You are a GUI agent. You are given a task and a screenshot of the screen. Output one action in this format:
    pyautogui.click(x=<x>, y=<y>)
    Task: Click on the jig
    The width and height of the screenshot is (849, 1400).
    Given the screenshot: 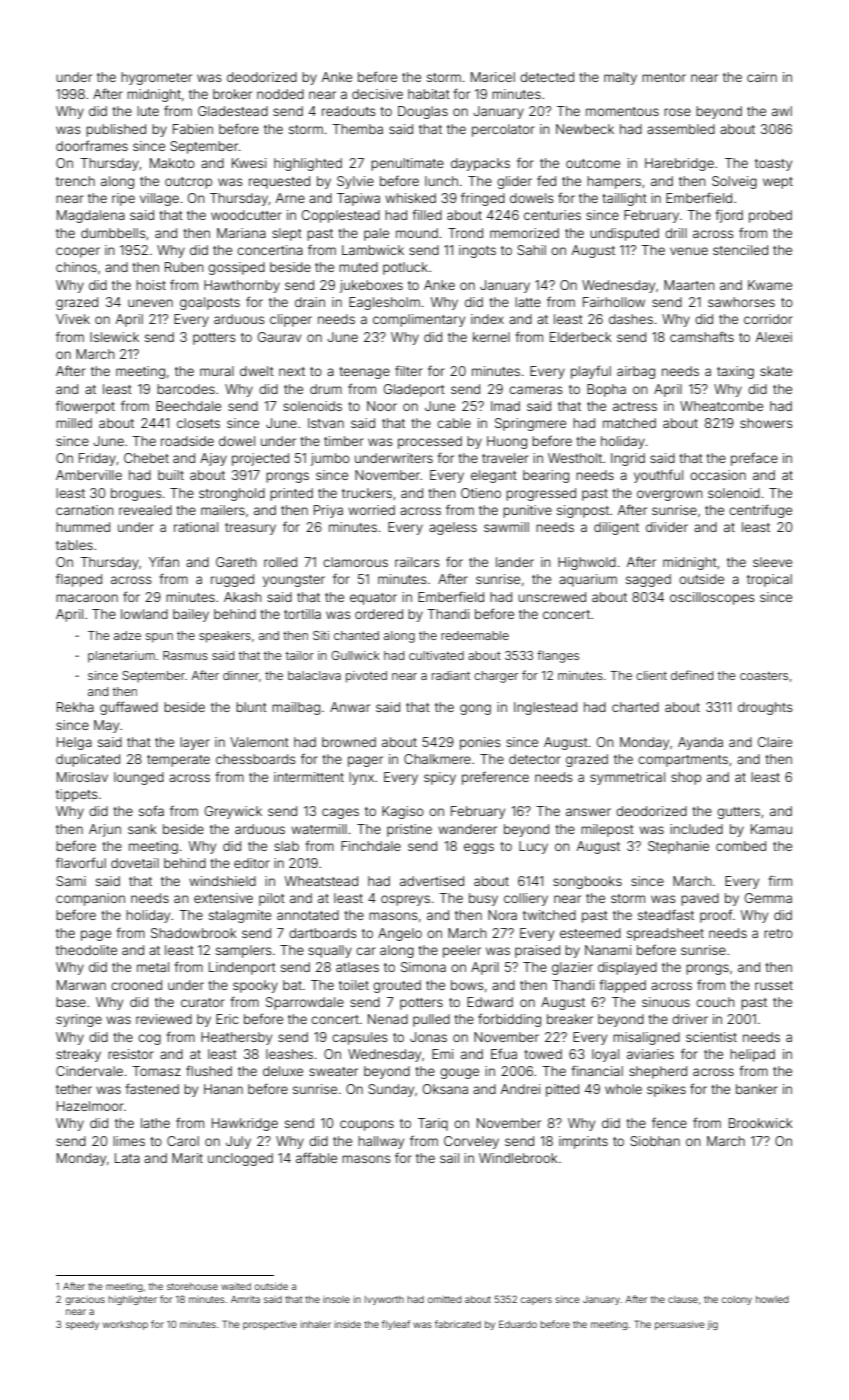 What is the action you would take?
    pyautogui.click(x=712, y=1325)
